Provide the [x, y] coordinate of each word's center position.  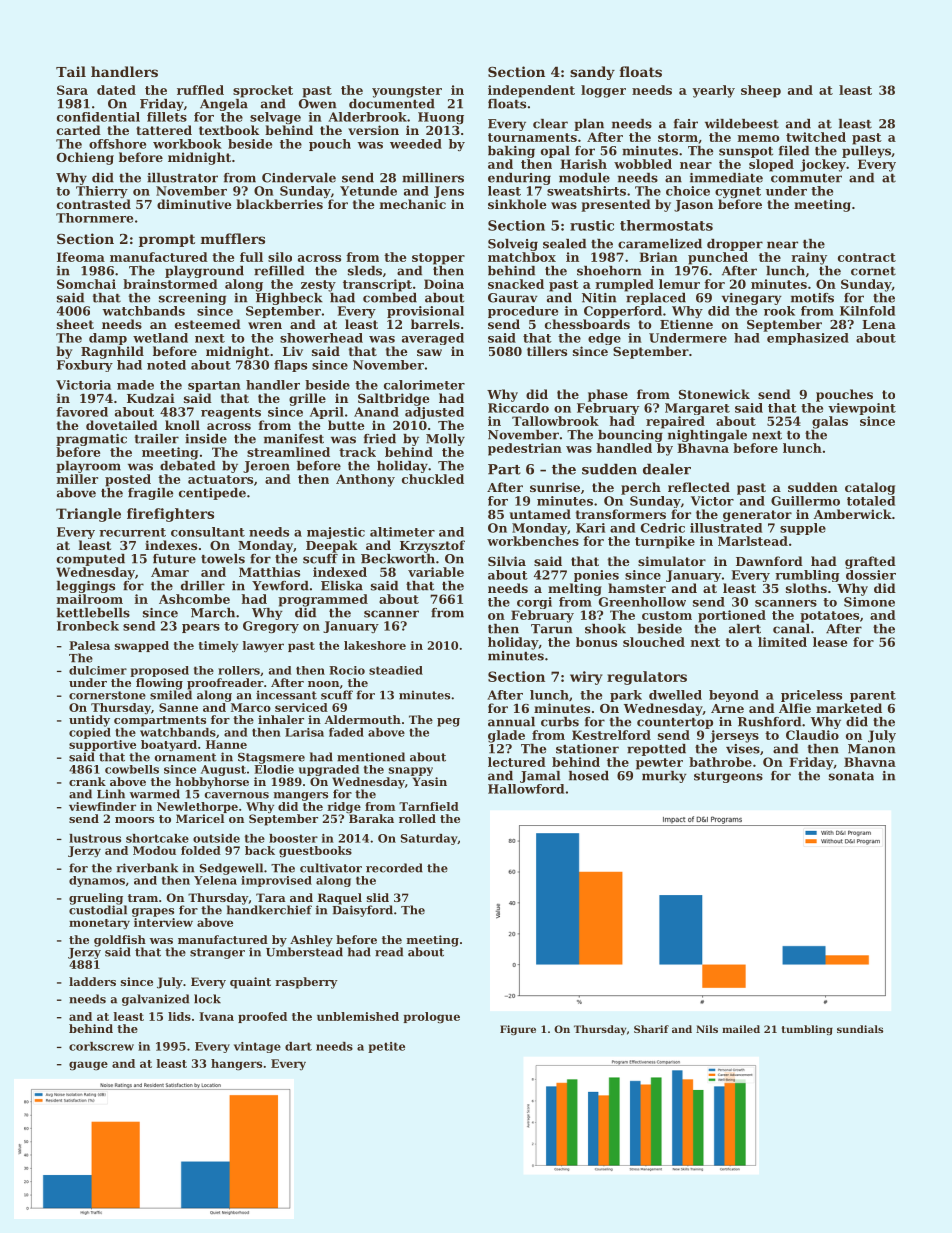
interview [163, 922]
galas [830, 422]
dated [116, 90]
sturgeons [728, 777]
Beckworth [398, 559]
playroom [88, 467]
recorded [394, 868]
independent [531, 91]
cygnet [738, 192]
